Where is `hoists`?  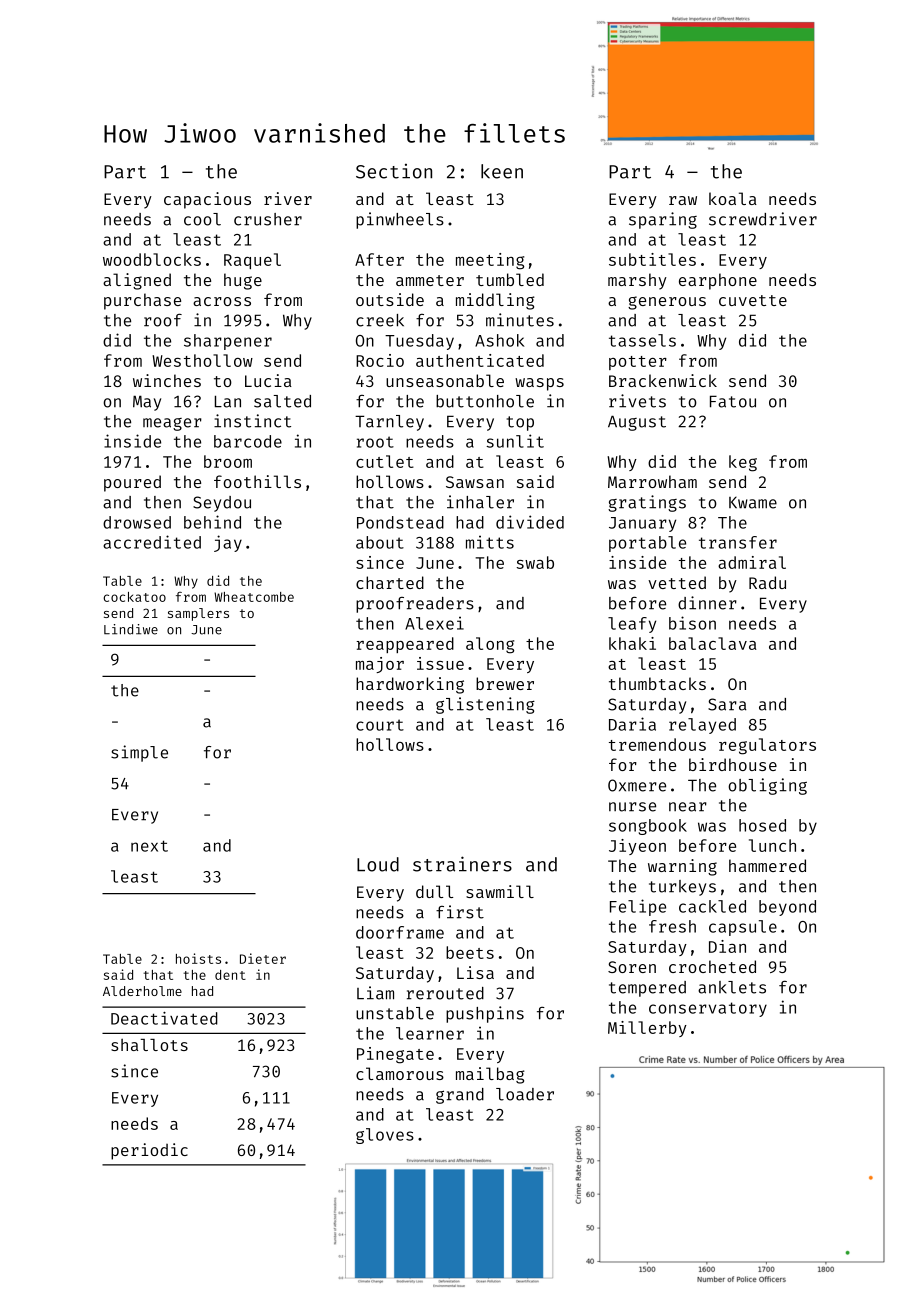
hoists is located at coordinates (198, 958).
